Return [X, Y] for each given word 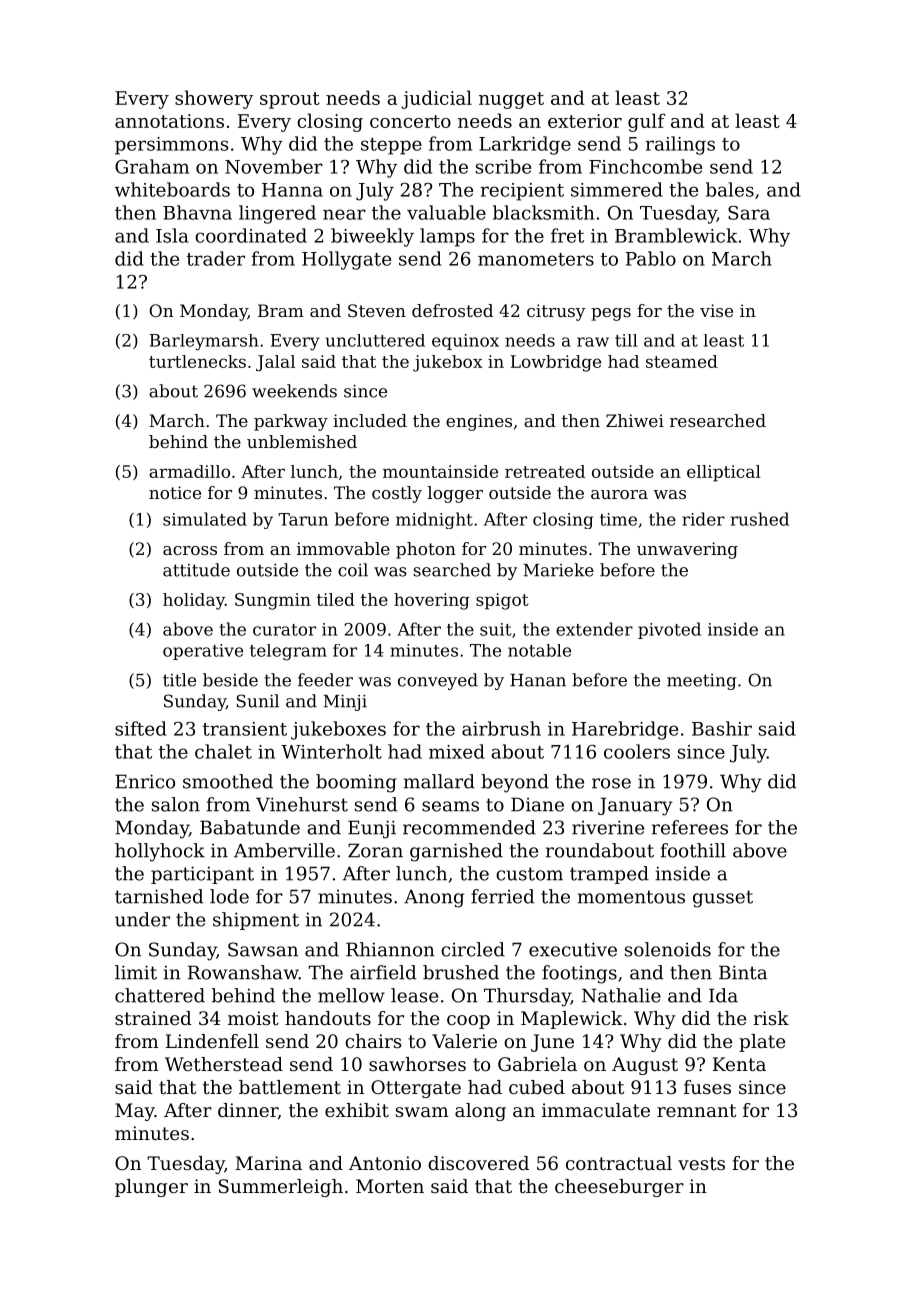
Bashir [722, 728]
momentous [631, 897]
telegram [288, 652]
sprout [290, 100]
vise [716, 310]
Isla [172, 235]
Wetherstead [224, 1064]
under [142, 919]
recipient [522, 192]
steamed [682, 361]
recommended [469, 827]
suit [495, 629]
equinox [465, 342]
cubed [537, 1087]
